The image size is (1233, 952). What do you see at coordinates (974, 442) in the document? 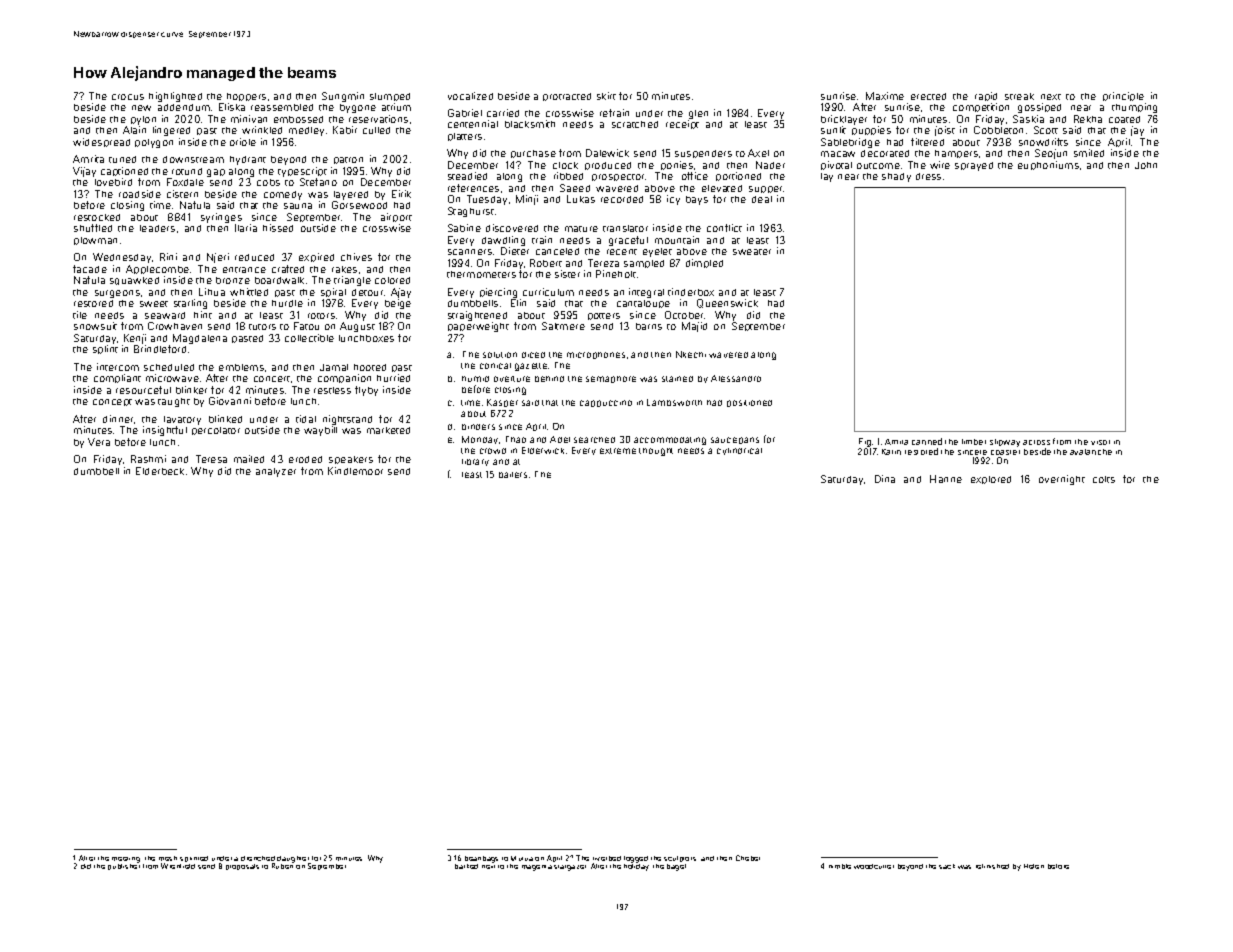
I see `limber` at bounding box center [974, 442].
